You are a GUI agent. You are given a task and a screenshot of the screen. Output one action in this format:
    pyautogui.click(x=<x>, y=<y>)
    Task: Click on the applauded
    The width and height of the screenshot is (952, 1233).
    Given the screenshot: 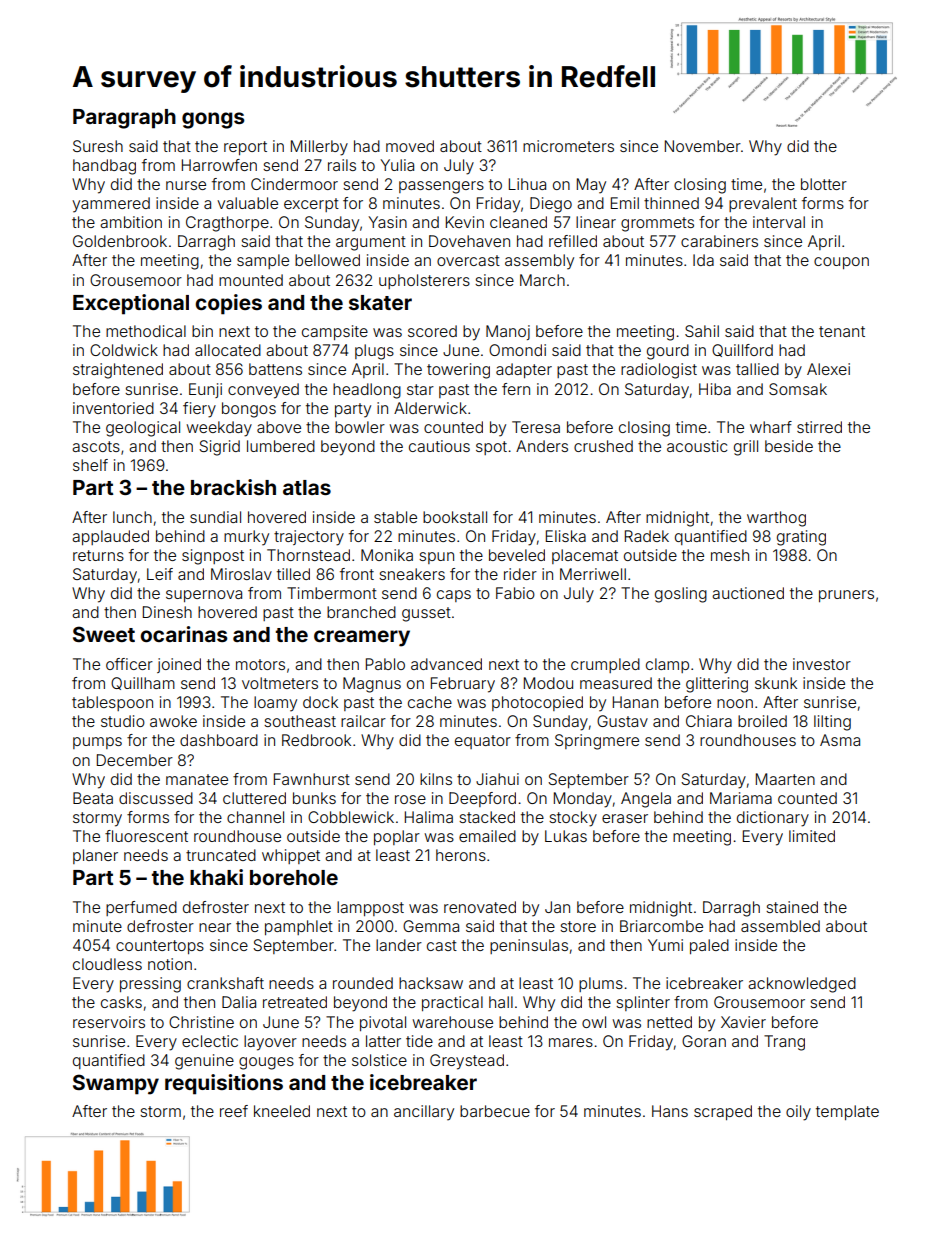 What is the action you would take?
    pyautogui.click(x=110, y=537)
